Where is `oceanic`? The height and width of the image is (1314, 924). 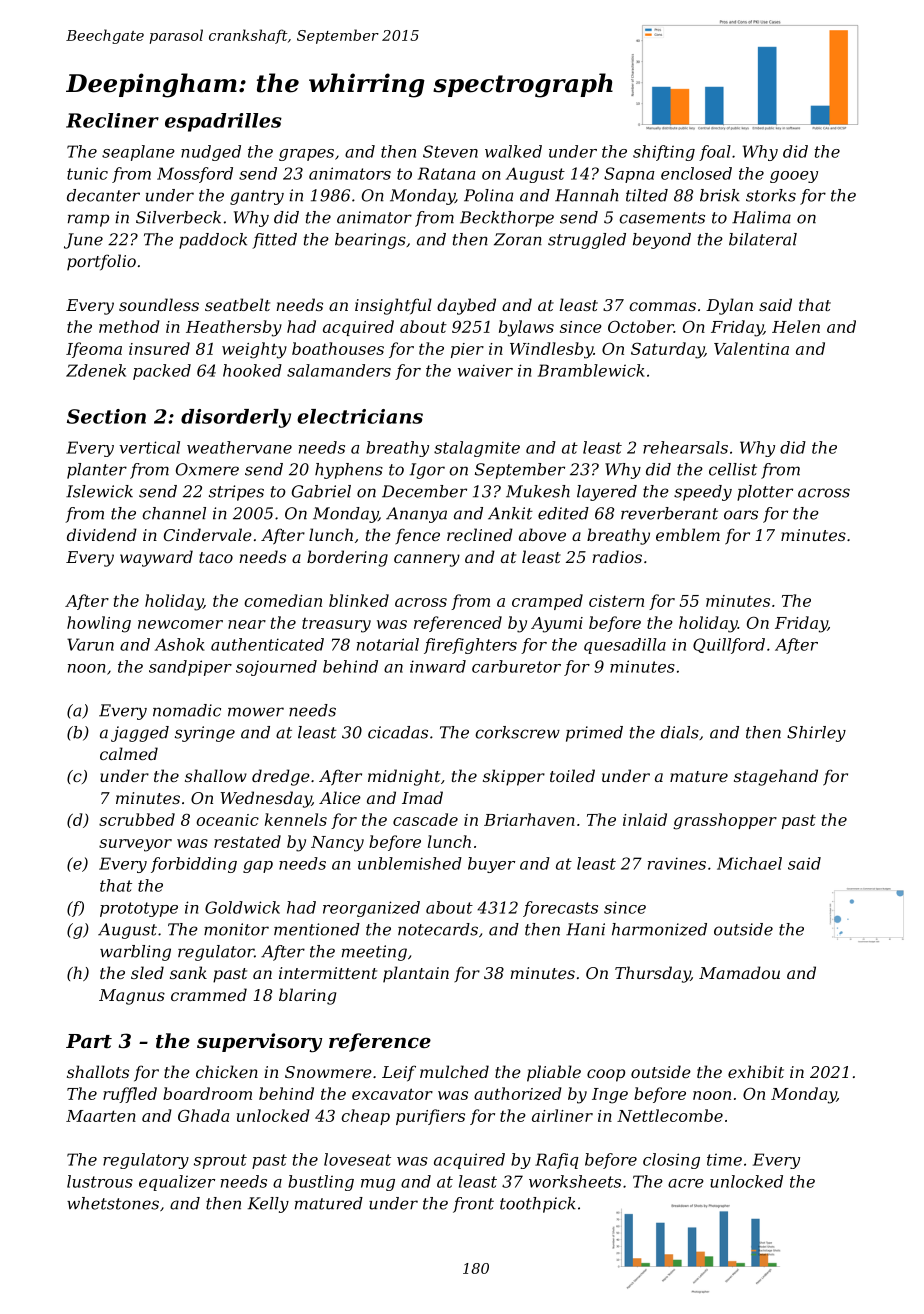 oceanic is located at coordinates (227, 820).
